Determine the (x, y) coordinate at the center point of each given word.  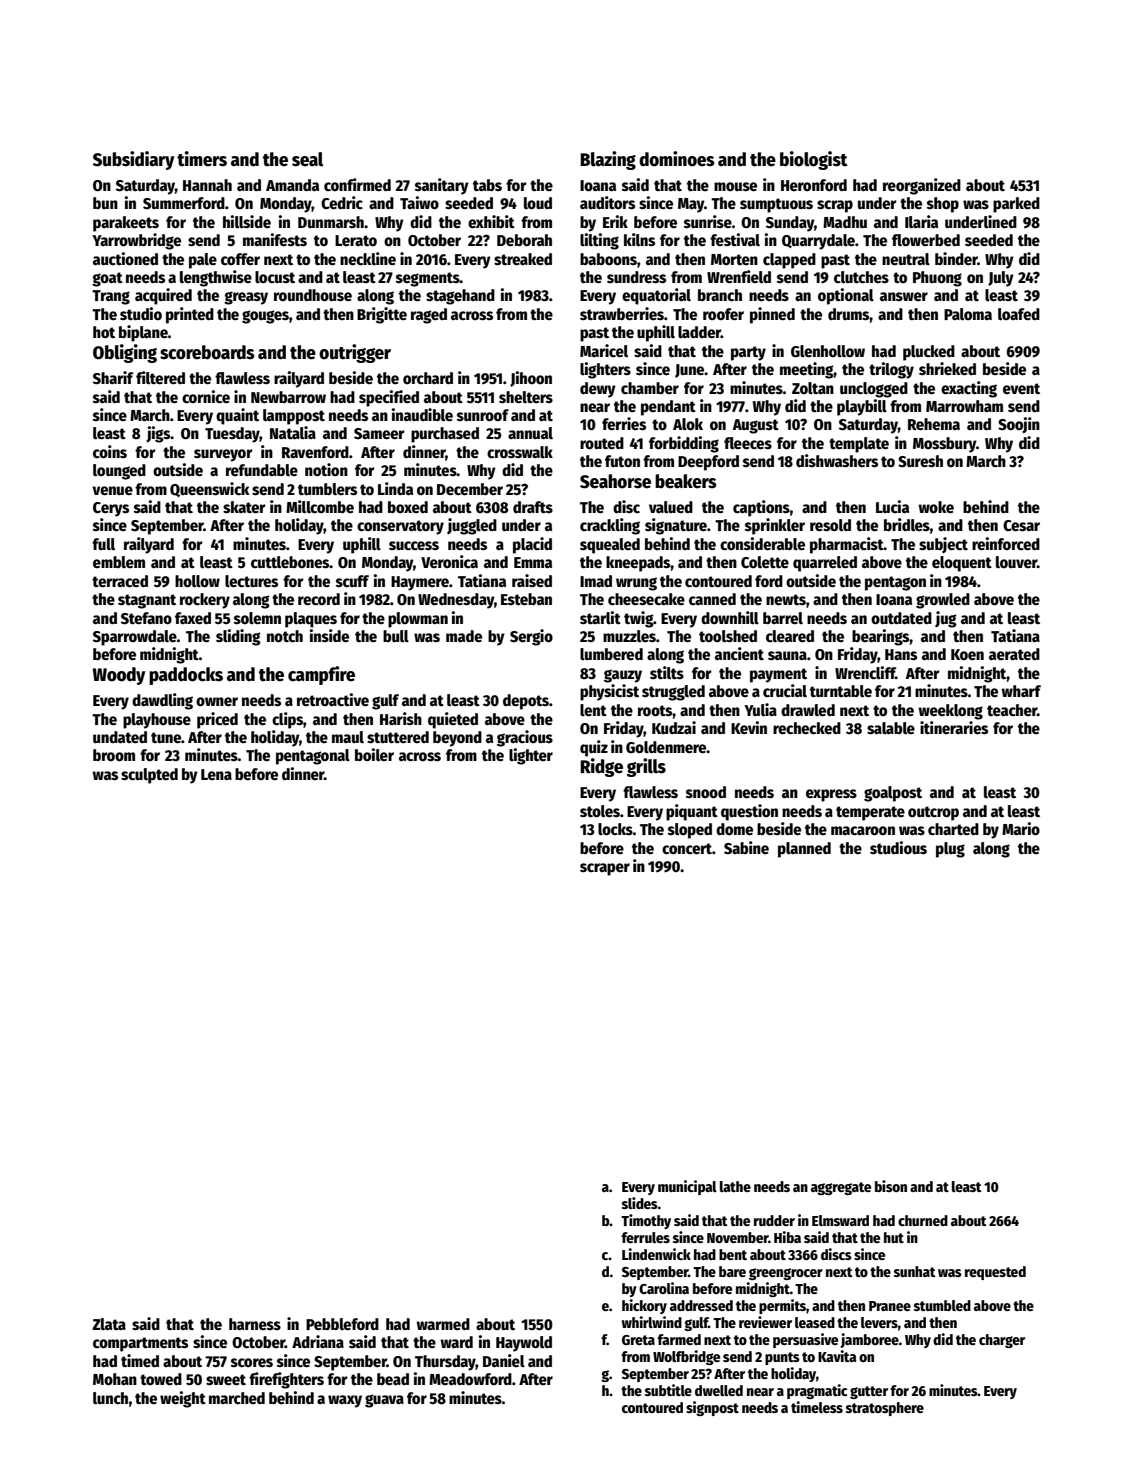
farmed (679, 1339)
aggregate (841, 1188)
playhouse (157, 721)
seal (307, 159)
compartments (140, 1344)
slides (640, 1203)
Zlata (109, 1324)
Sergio (531, 637)
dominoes (677, 159)
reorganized (922, 186)
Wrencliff (865, 673)
